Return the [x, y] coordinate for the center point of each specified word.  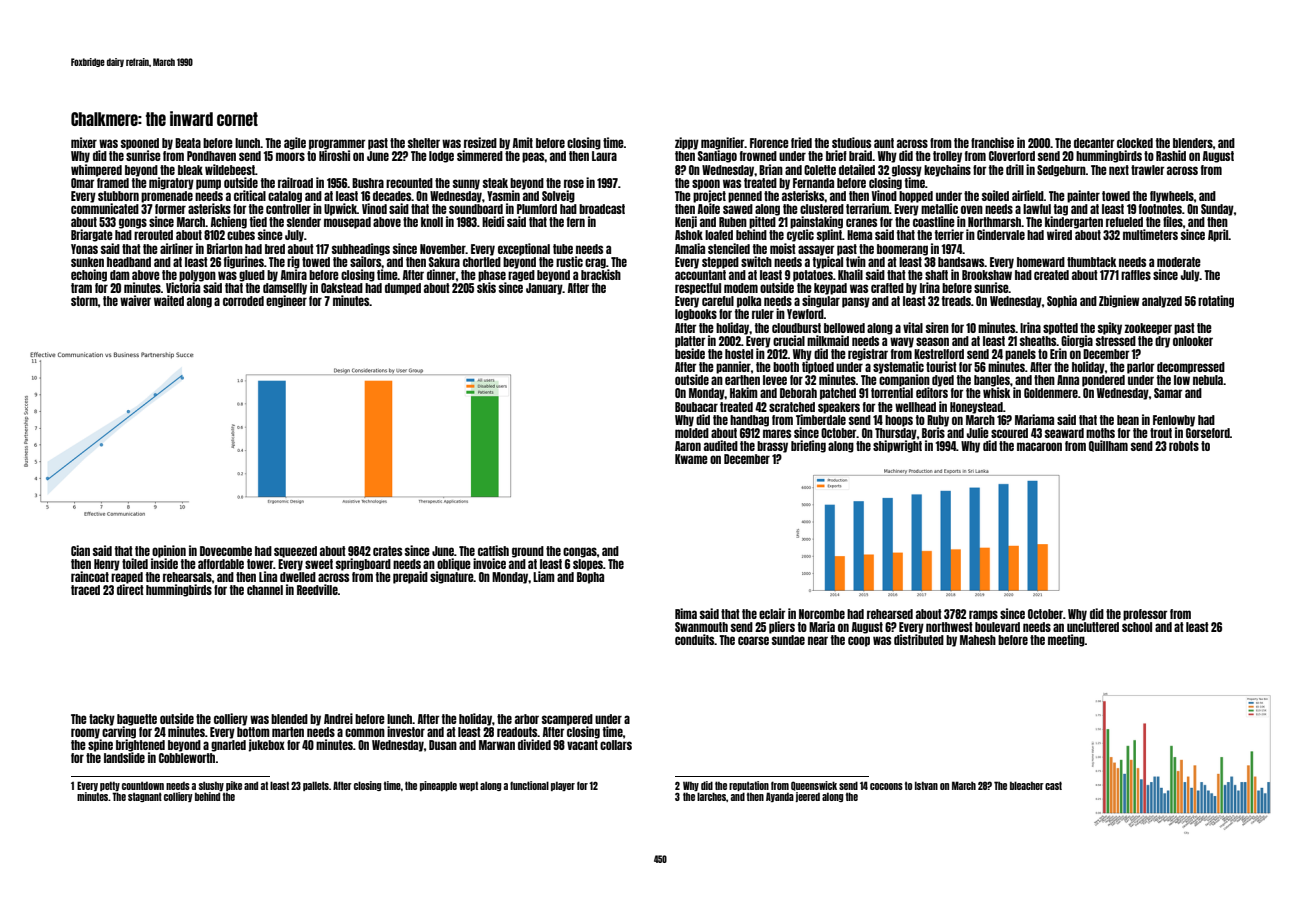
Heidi [493, 221]
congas [580, 552]
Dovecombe [226, 551]
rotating [1216, 301]
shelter [424, 143]
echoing [89, 275]
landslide [124, 757]
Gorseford [1208, 433]
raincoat [90, 576]
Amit [523, 142]
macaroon [1039, 446]
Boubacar [696, 407]
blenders [1193, 143]
